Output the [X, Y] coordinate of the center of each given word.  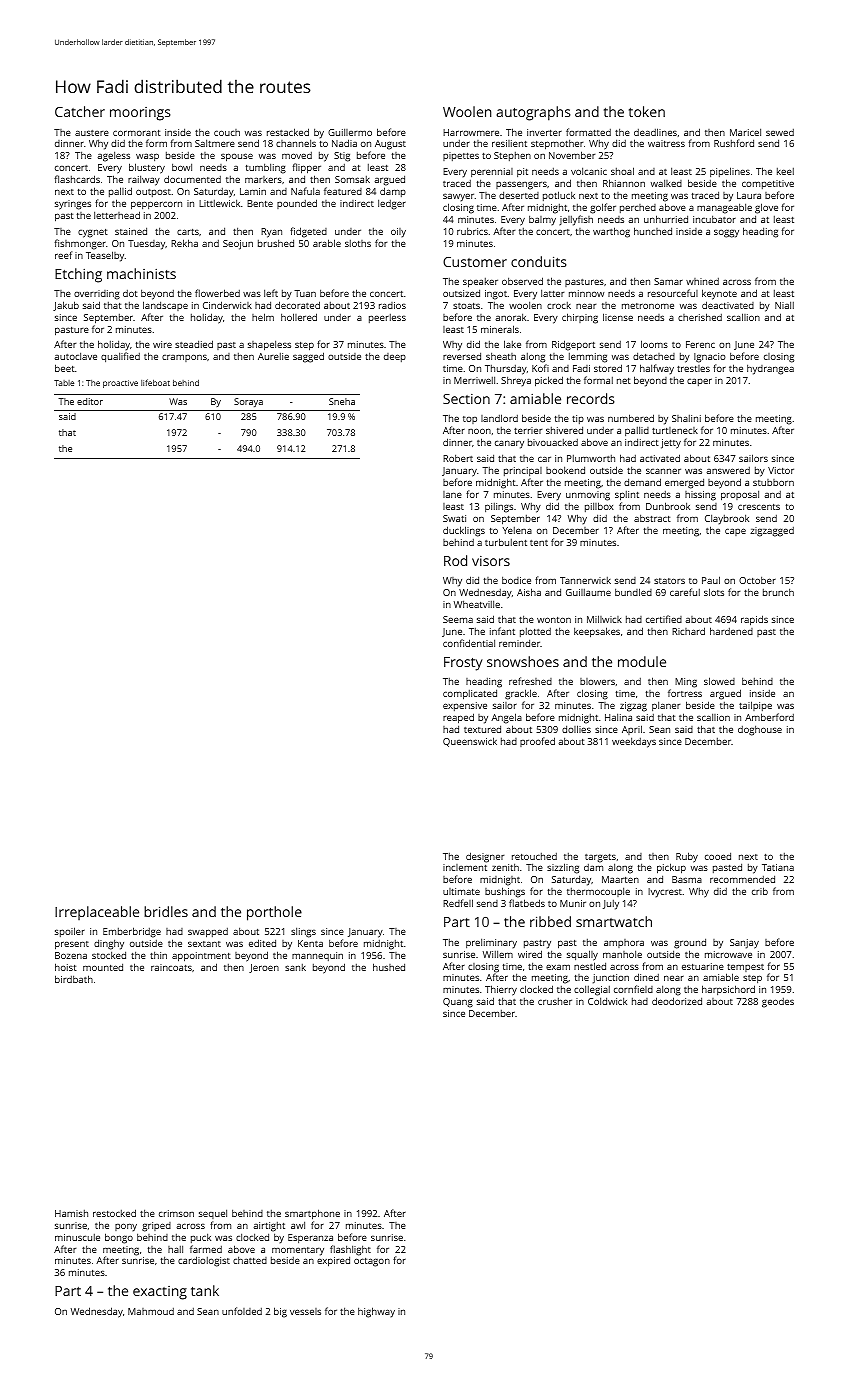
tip [578, 419]
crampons [184, 358]
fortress [685, 693]
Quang [458, 1003]
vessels [305, 1311]
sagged [308, 357]
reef [63, 255]
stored [608, 368]
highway [376, 1312]
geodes [778, 1003]
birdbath [74, 979]
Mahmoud [151, 1311]
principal [523, 471]
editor [90, 401]
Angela [506, 718]
